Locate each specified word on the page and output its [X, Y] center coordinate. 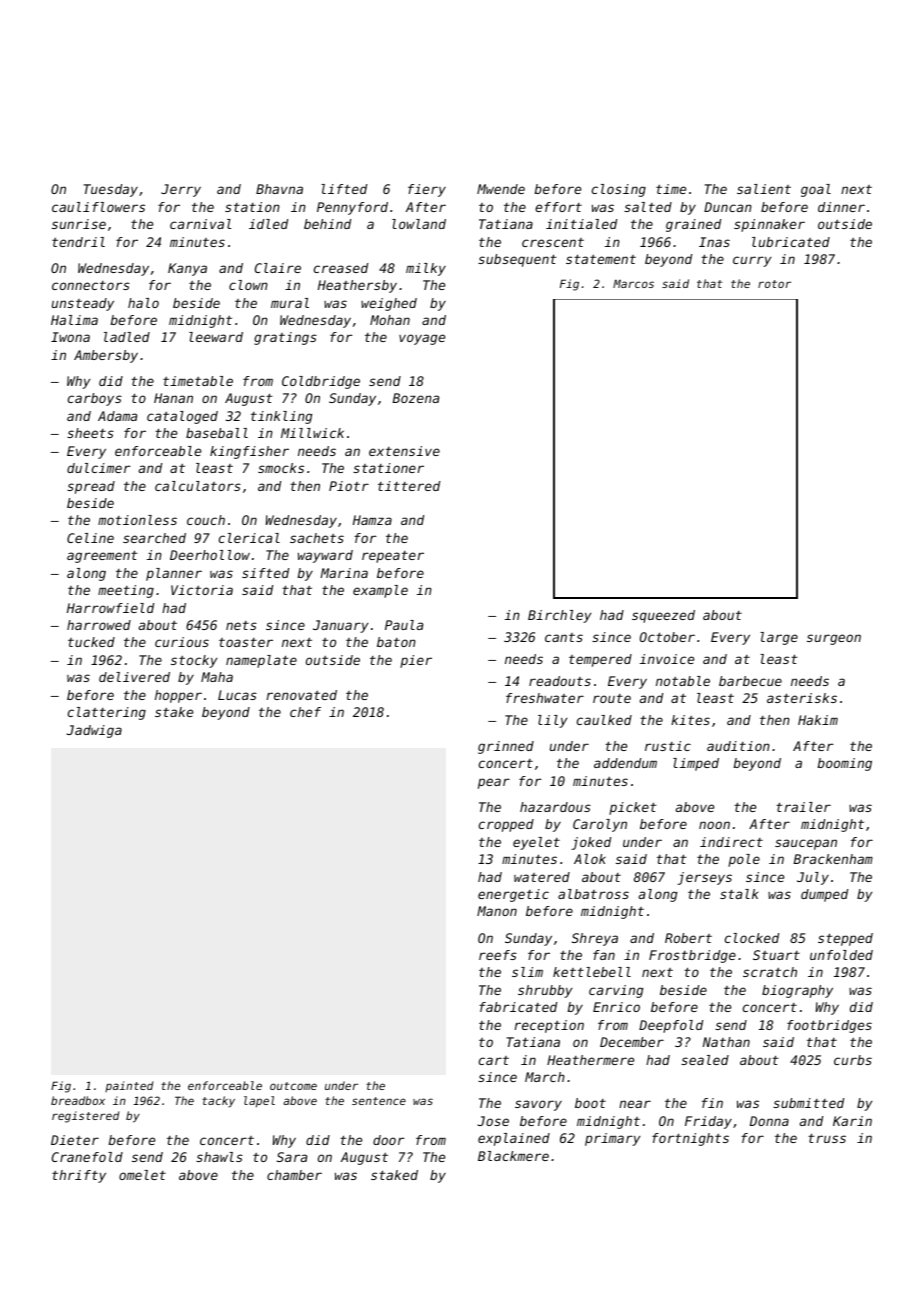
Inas [714, 242]
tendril [78, 242]
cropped [506, 825]
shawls [219, 1157]
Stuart [776, 955]
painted [129, 1086]
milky [426, 269]
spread [91, 487]
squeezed [663, 616]
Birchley [559, 616]
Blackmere [513, 1156]
